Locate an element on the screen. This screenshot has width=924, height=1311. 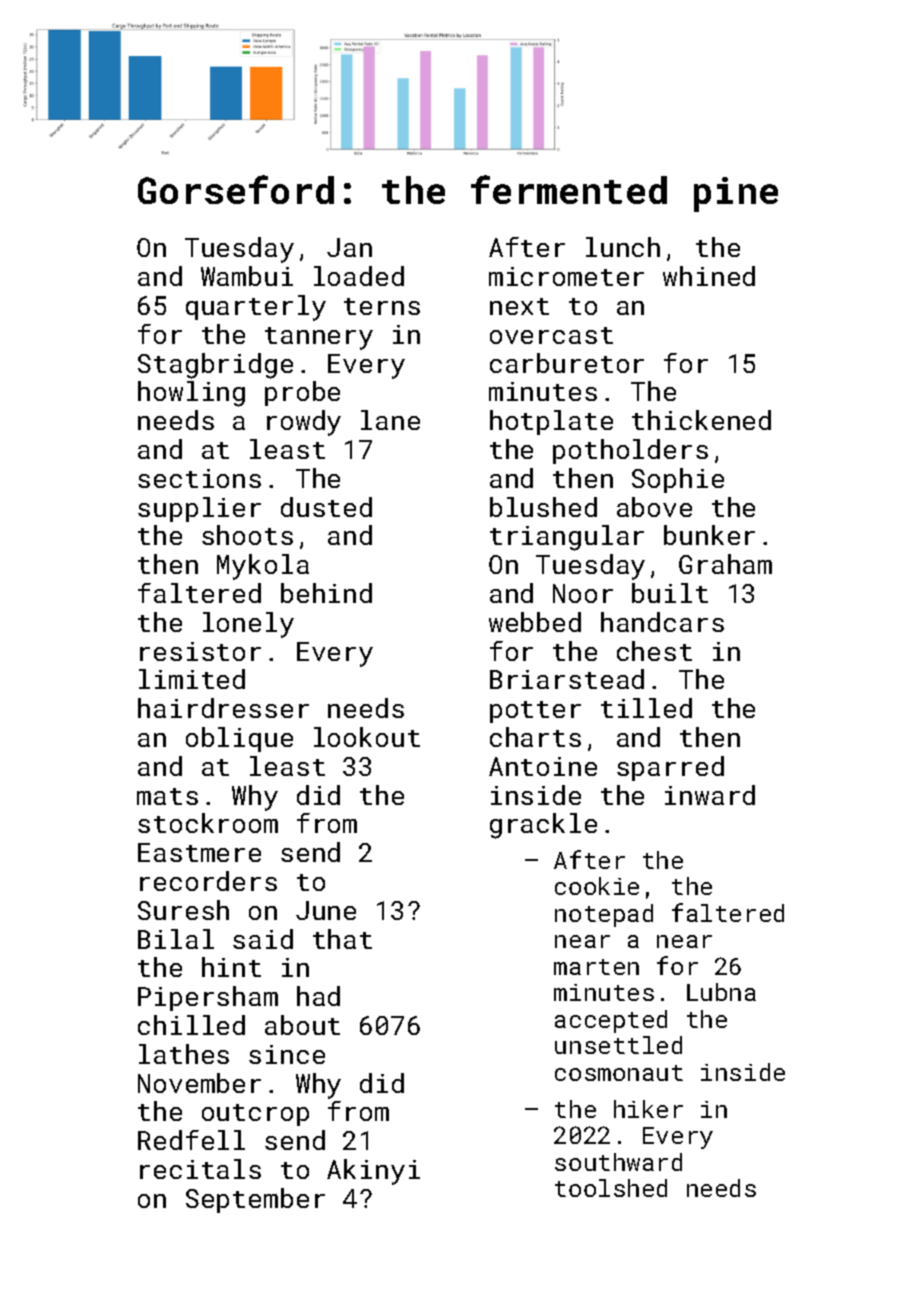
tannery is located at coordinates (319, 338).
